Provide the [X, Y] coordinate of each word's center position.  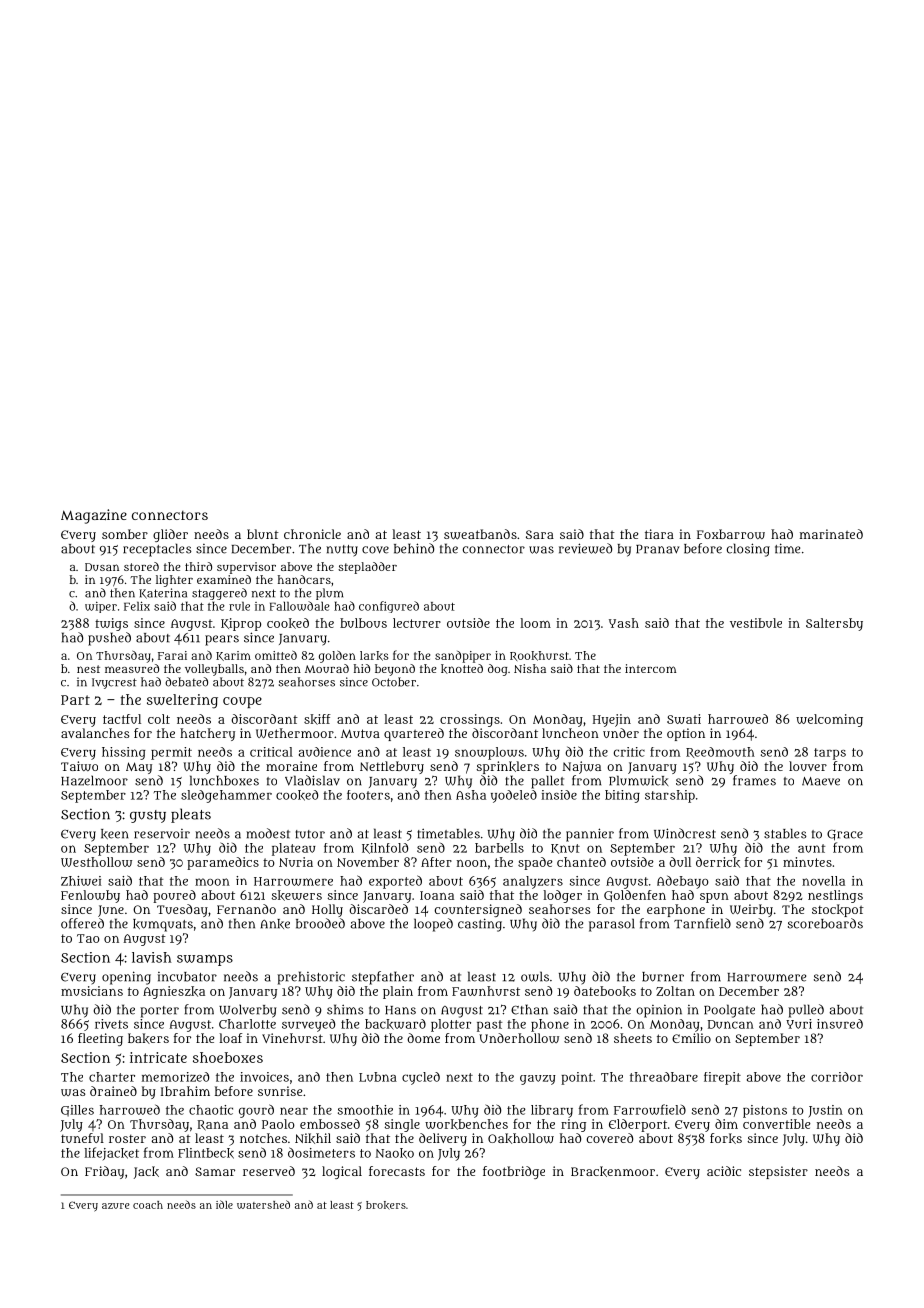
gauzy [538, 1080]
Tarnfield [702, 923]
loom [535, 623]
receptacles [157, 550]
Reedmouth [720, 752]
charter [112, 1077]
